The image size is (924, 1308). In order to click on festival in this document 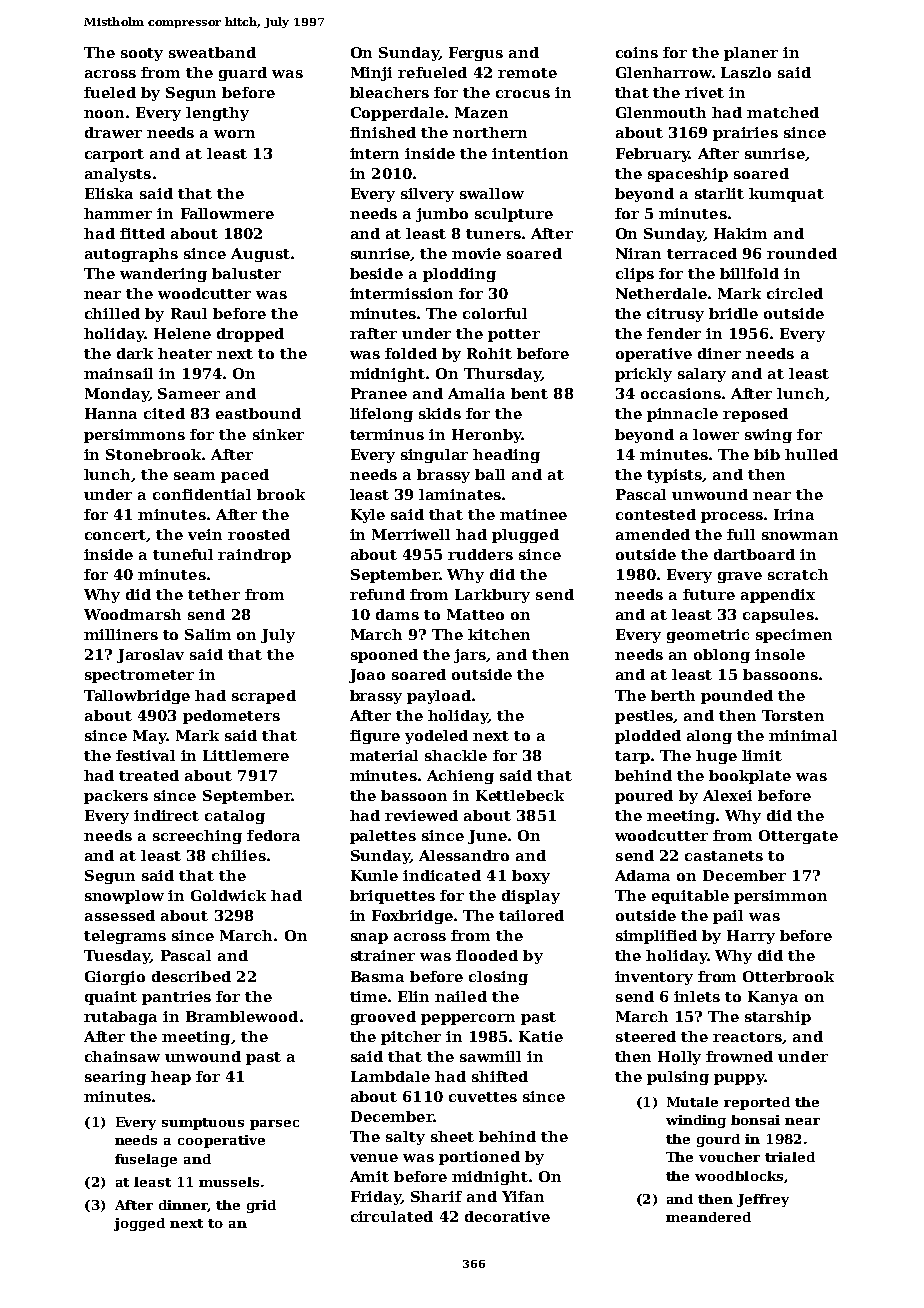, I will do `click(145, 755)`.
